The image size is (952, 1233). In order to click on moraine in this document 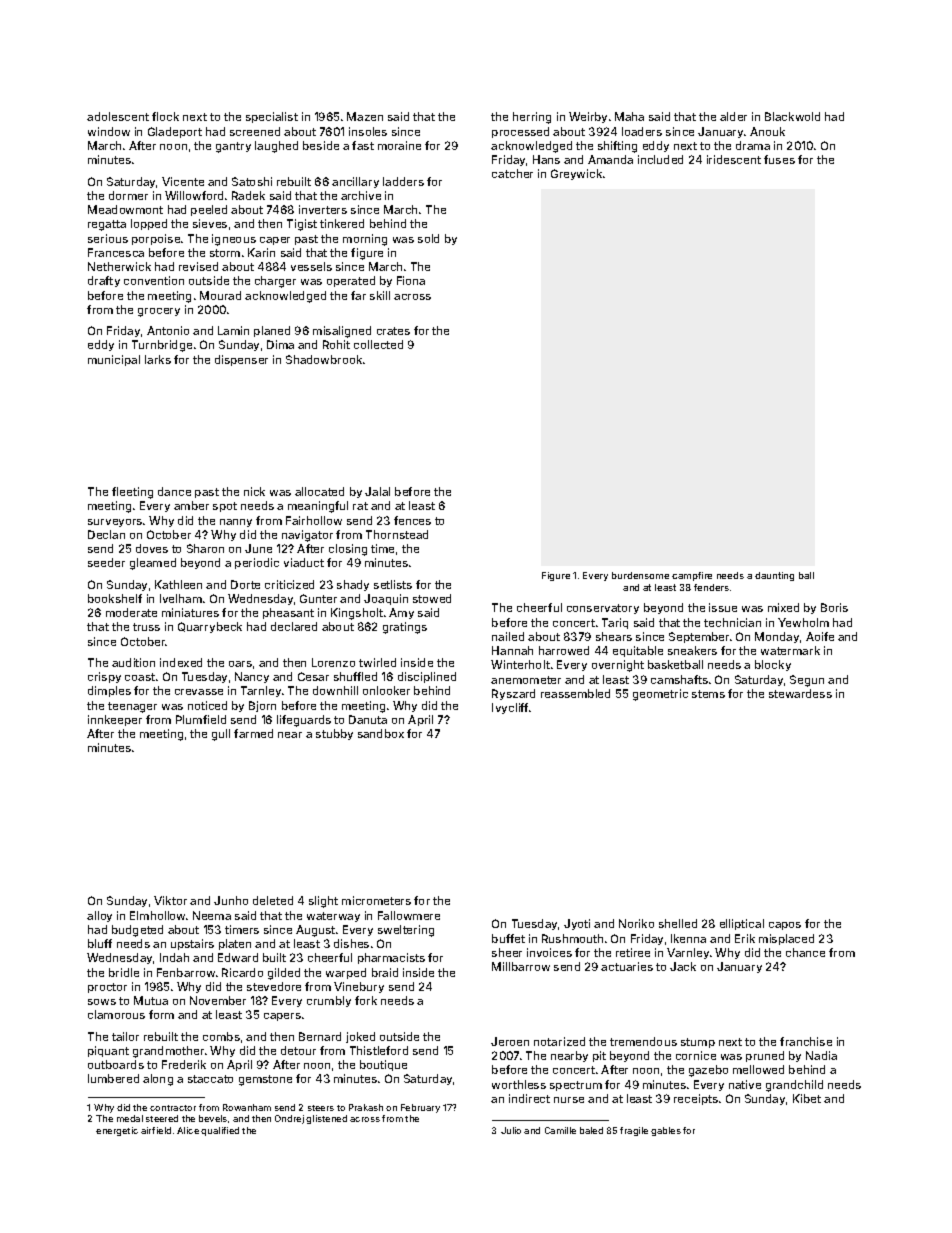, I will do `click(399, 145)`.
